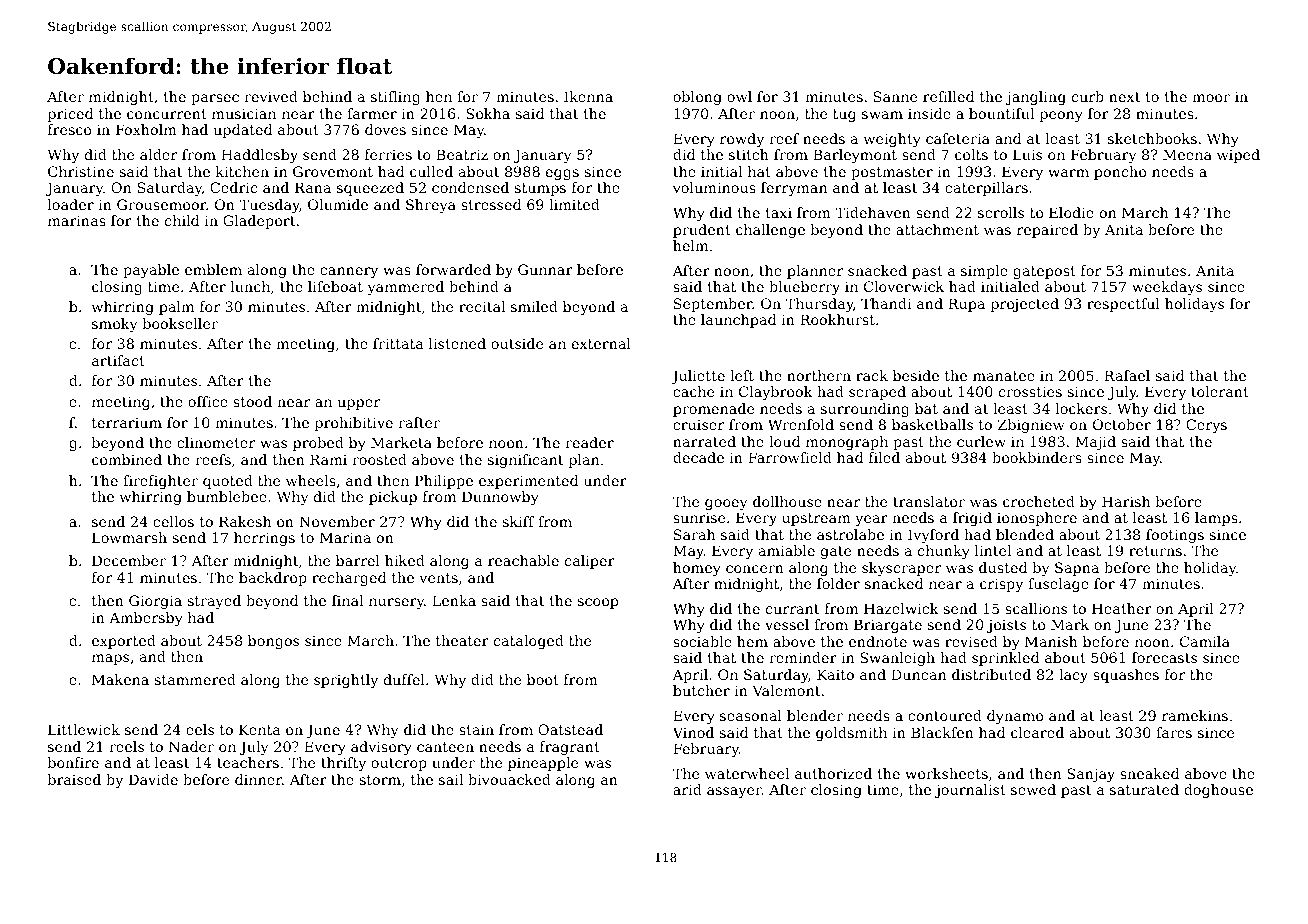  What do you see at coordinates (1125, 97) in the document?
I see `next` at bounding box center [1125, 97].
